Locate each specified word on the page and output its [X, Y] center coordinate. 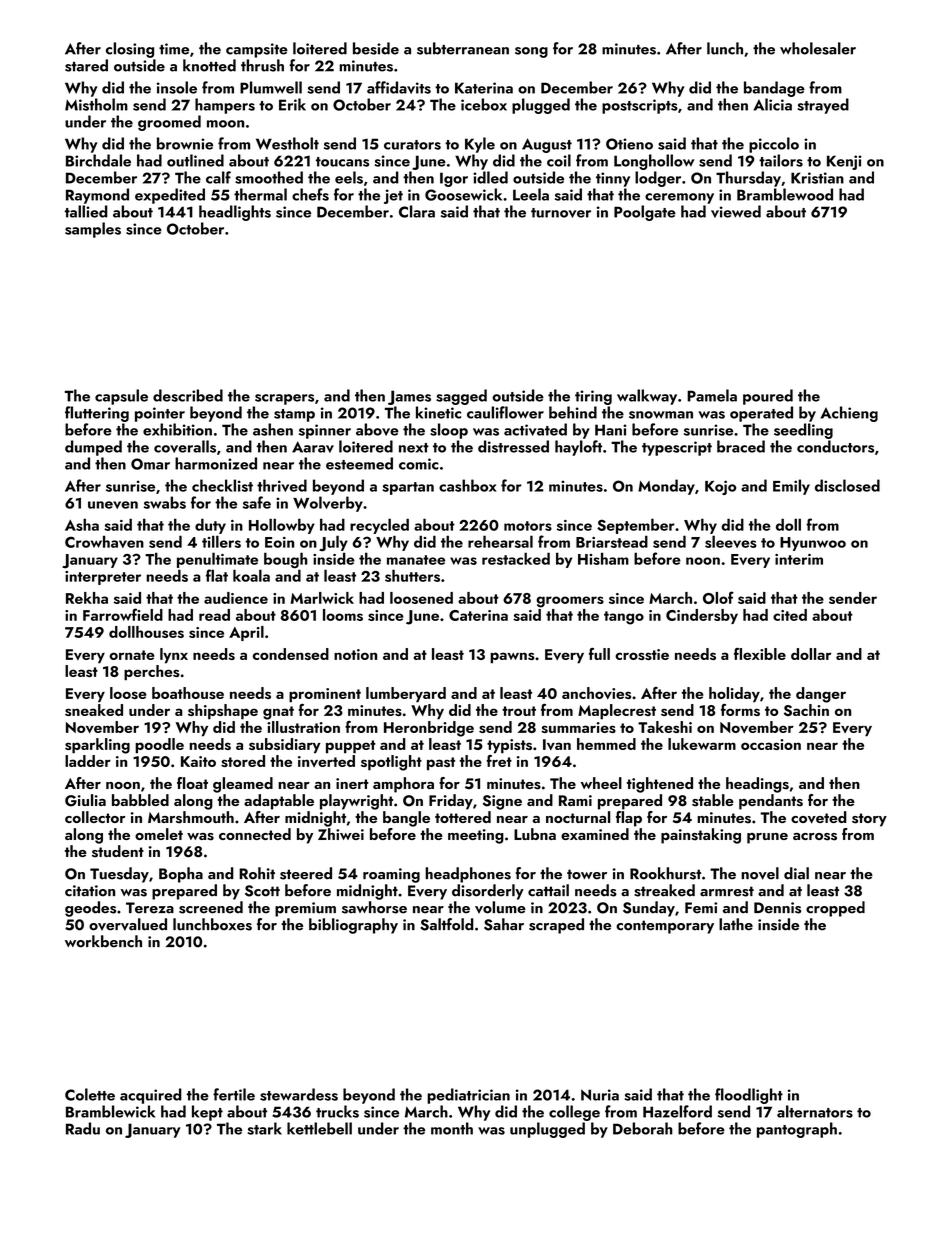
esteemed [359, 463]
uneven [113, 505]
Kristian [817, 178]
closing [130, 50]
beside [376, 48]
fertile [234, 1094]
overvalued [128, 924]
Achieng [849, 414]
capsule [121, 397]
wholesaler [818, 48]
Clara [417, 211]
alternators [815, 1111]
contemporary [665, 927]
